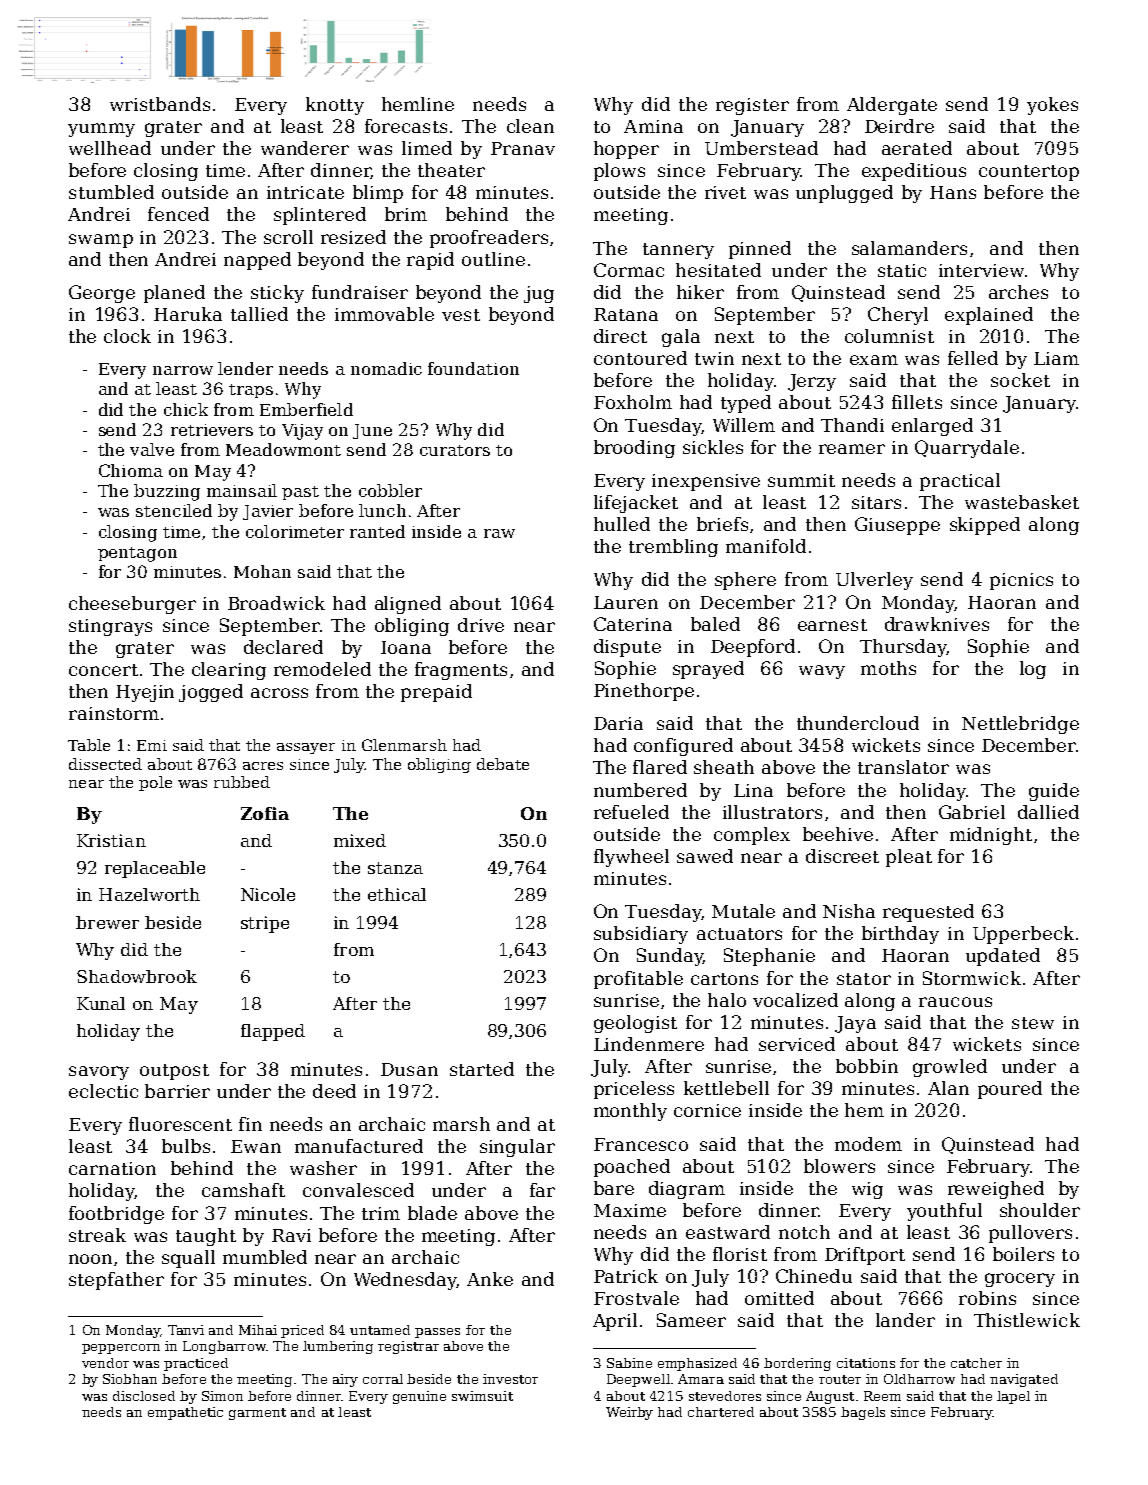 This image has height=1485, width=1148. What do you see at coordinates (1018, 292) in the image?
I see `arches` at bounding box center [1018, 292].
